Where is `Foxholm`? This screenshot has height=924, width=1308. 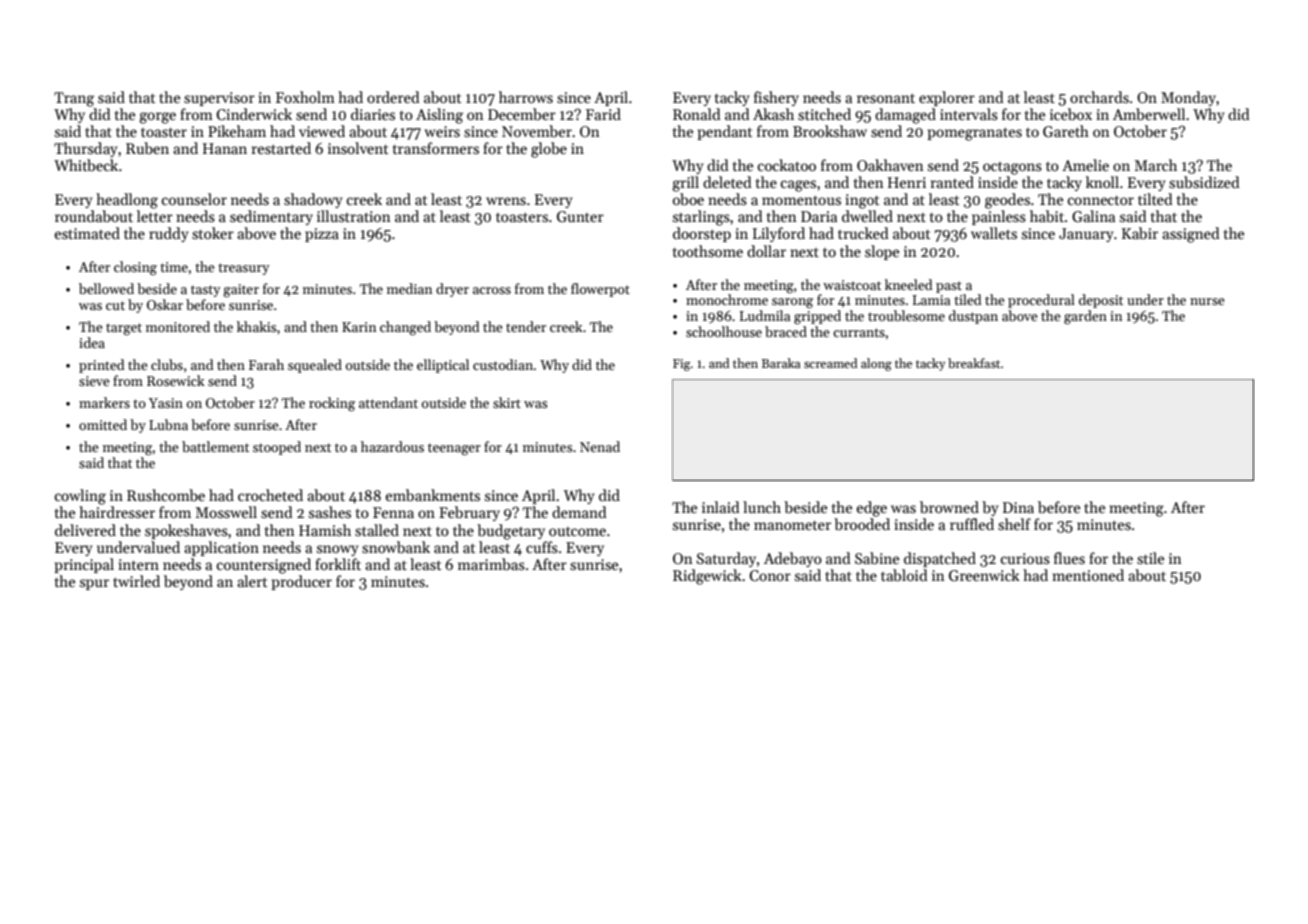 Foxholm is located at coordinates (305, 97).
